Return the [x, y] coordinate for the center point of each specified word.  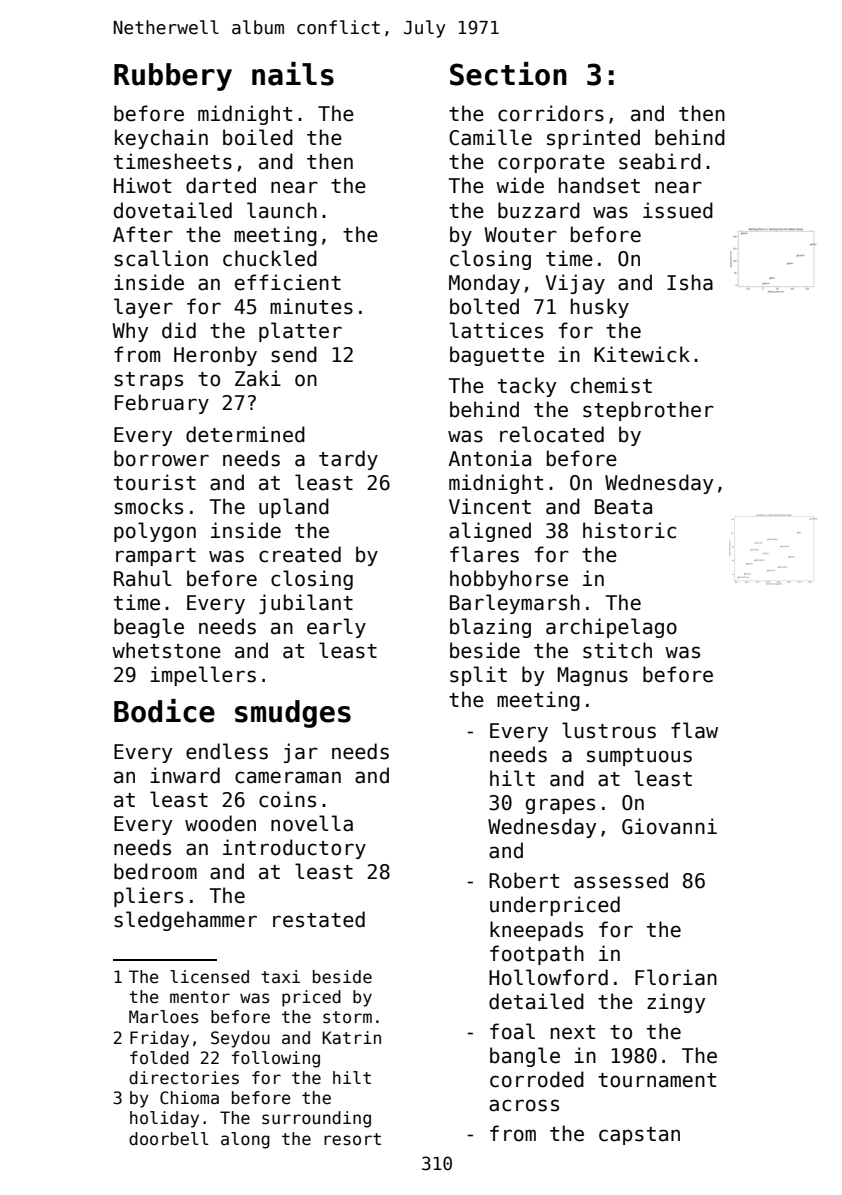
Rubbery [173, 77]
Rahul [142, 578]
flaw [694, 730]
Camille [490, 137]
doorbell [169, 1139]
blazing [490, 628]
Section [508, 74]
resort [352, 1139]
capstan [639, 1136]
